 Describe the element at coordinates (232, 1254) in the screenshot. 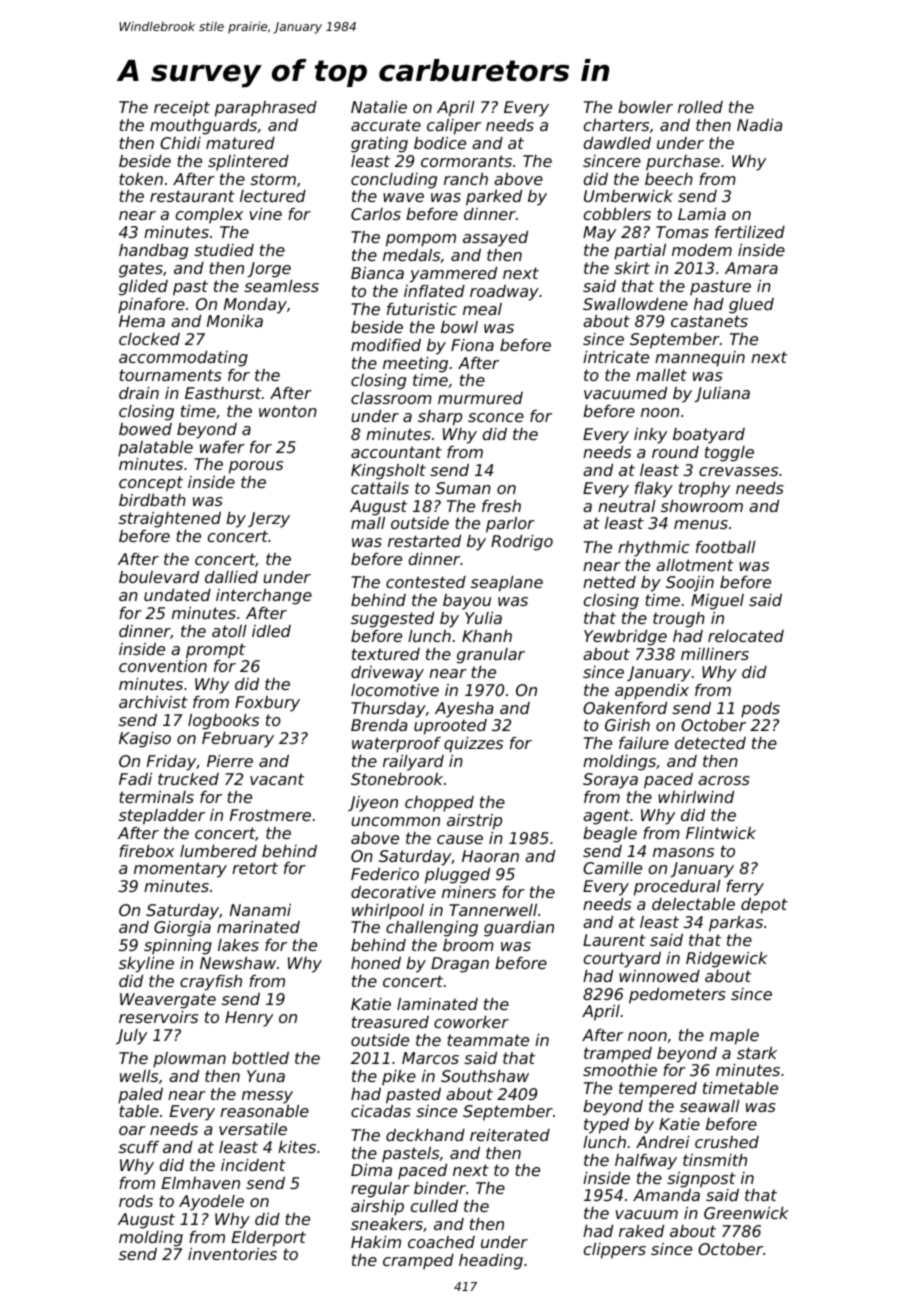

I see `inventories` at that location.
